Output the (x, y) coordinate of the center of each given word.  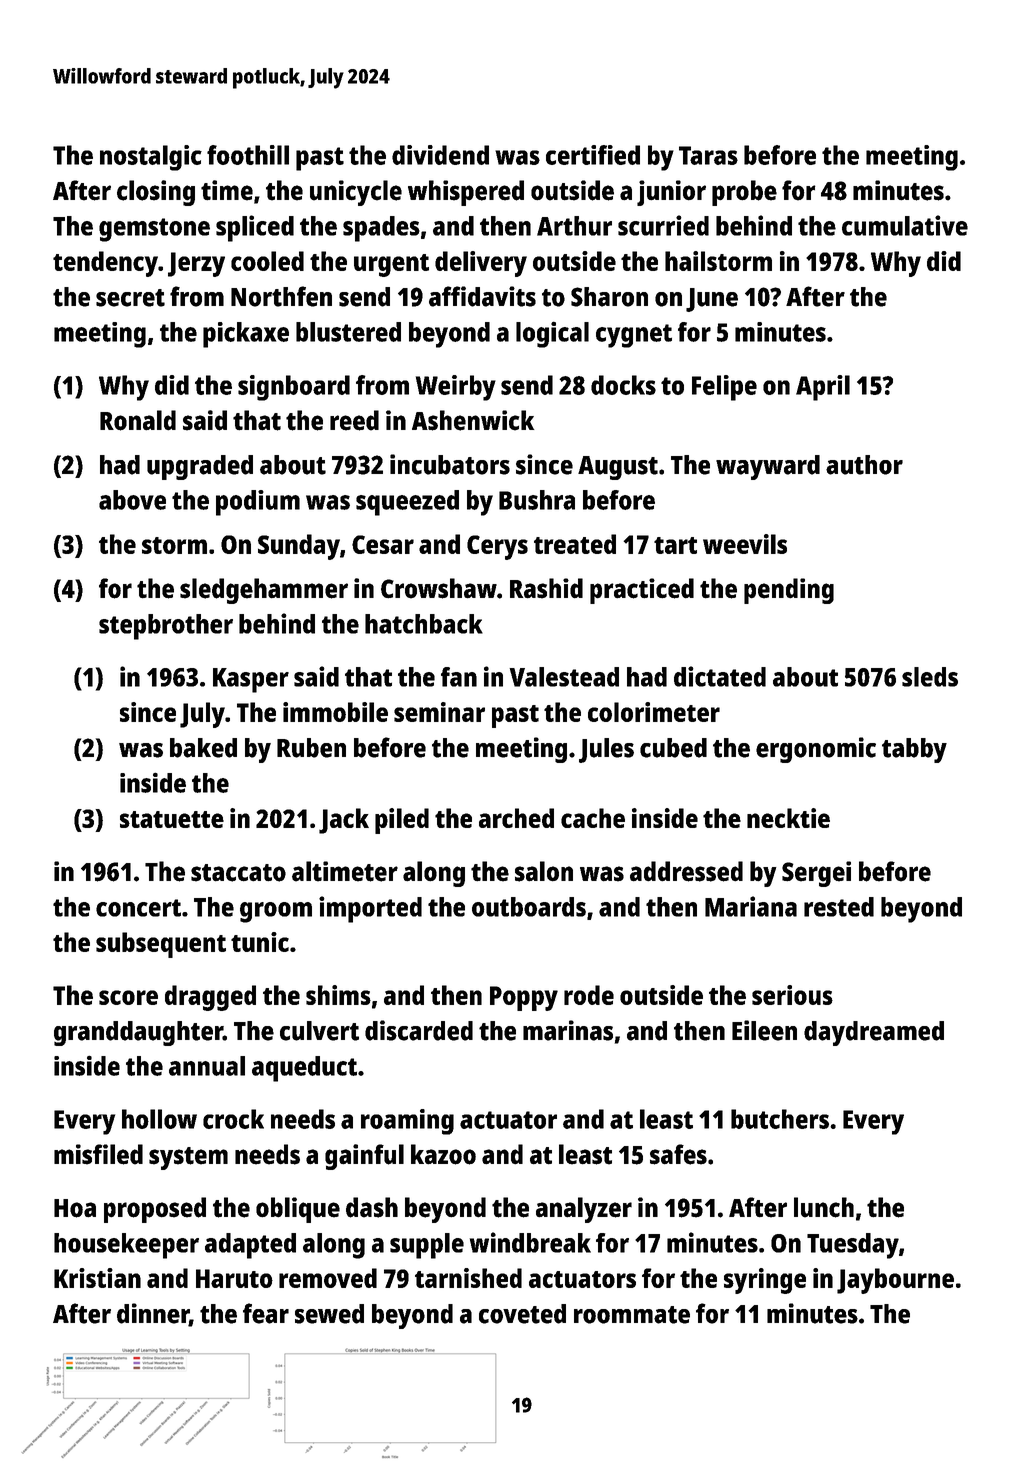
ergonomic (816, 750)
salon (544, 871)
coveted (522, 1314)
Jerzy (196, 264)
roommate (632, 1315)
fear (266, 1313)
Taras (708, 155)
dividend (440, 155)
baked (203, 748)
